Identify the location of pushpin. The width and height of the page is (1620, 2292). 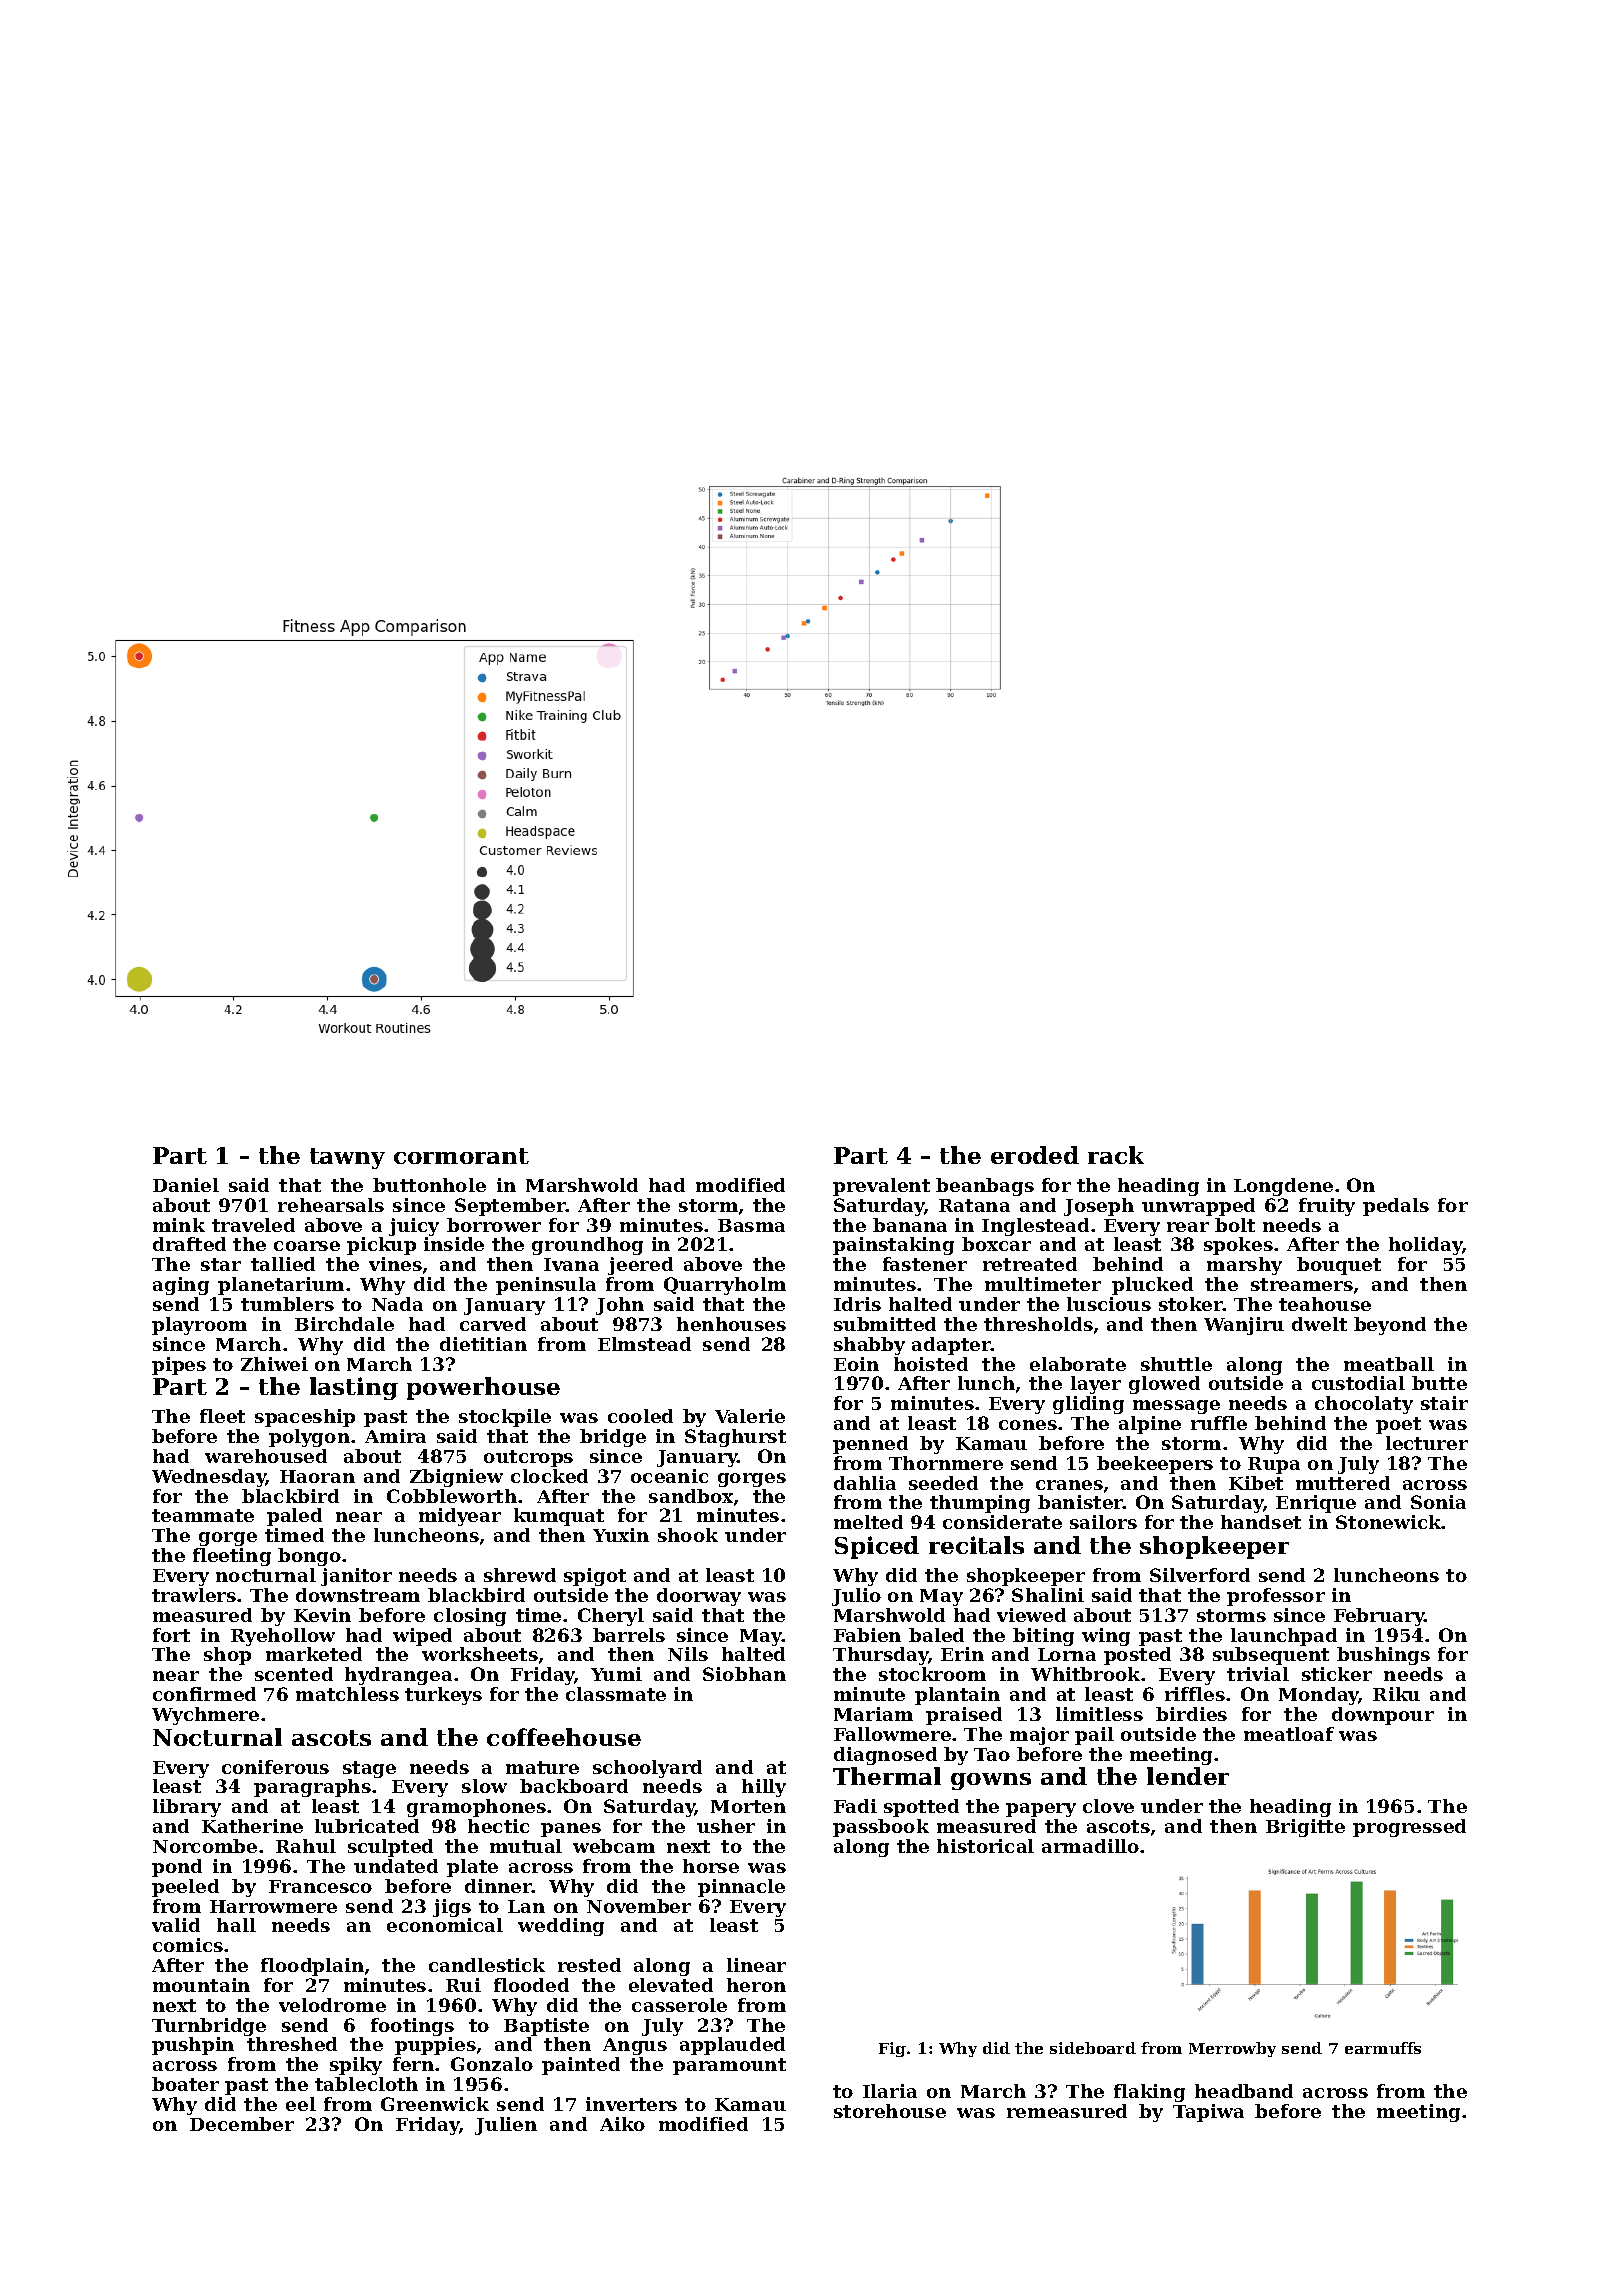
(193, 2046).
